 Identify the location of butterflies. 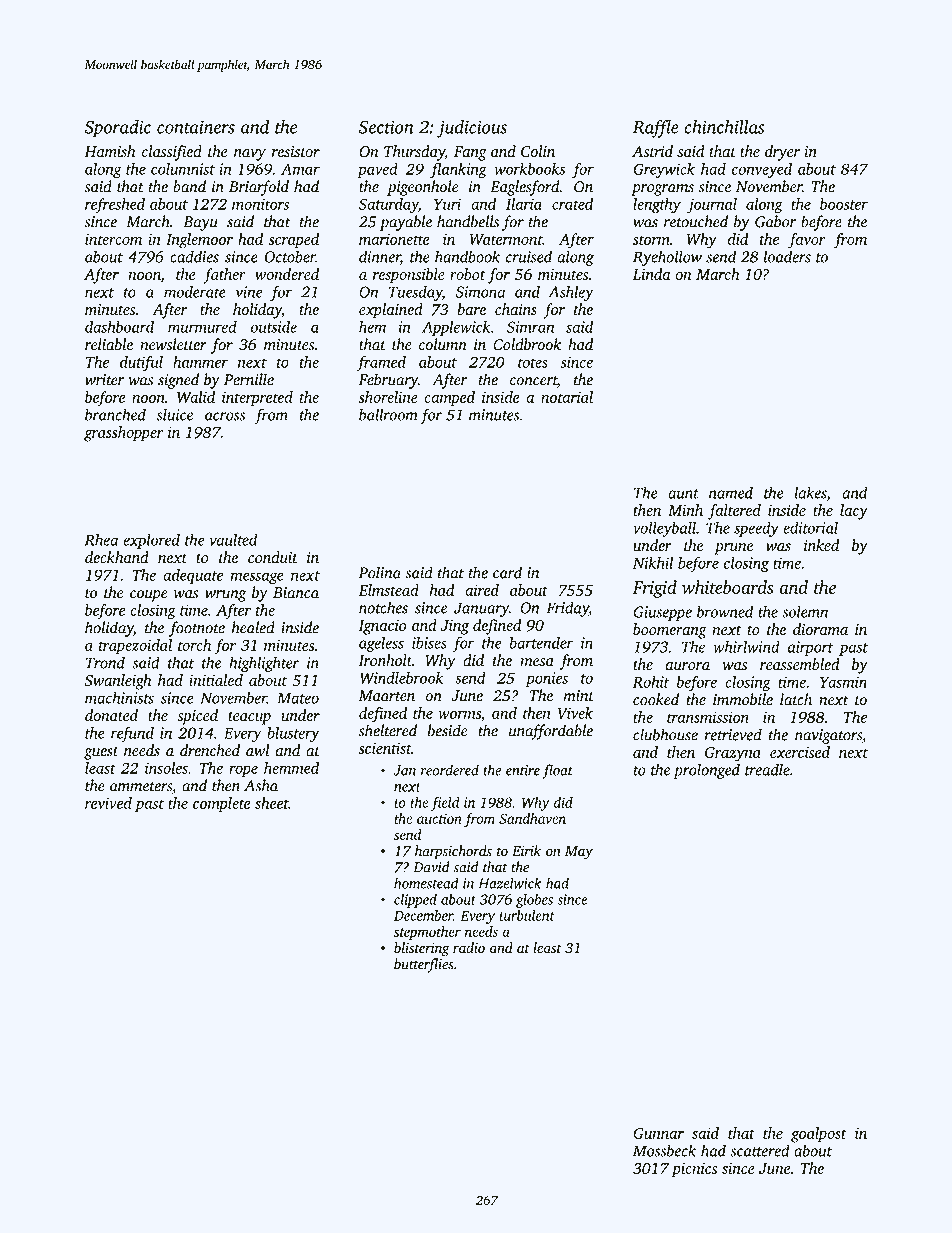
(424, 965).
